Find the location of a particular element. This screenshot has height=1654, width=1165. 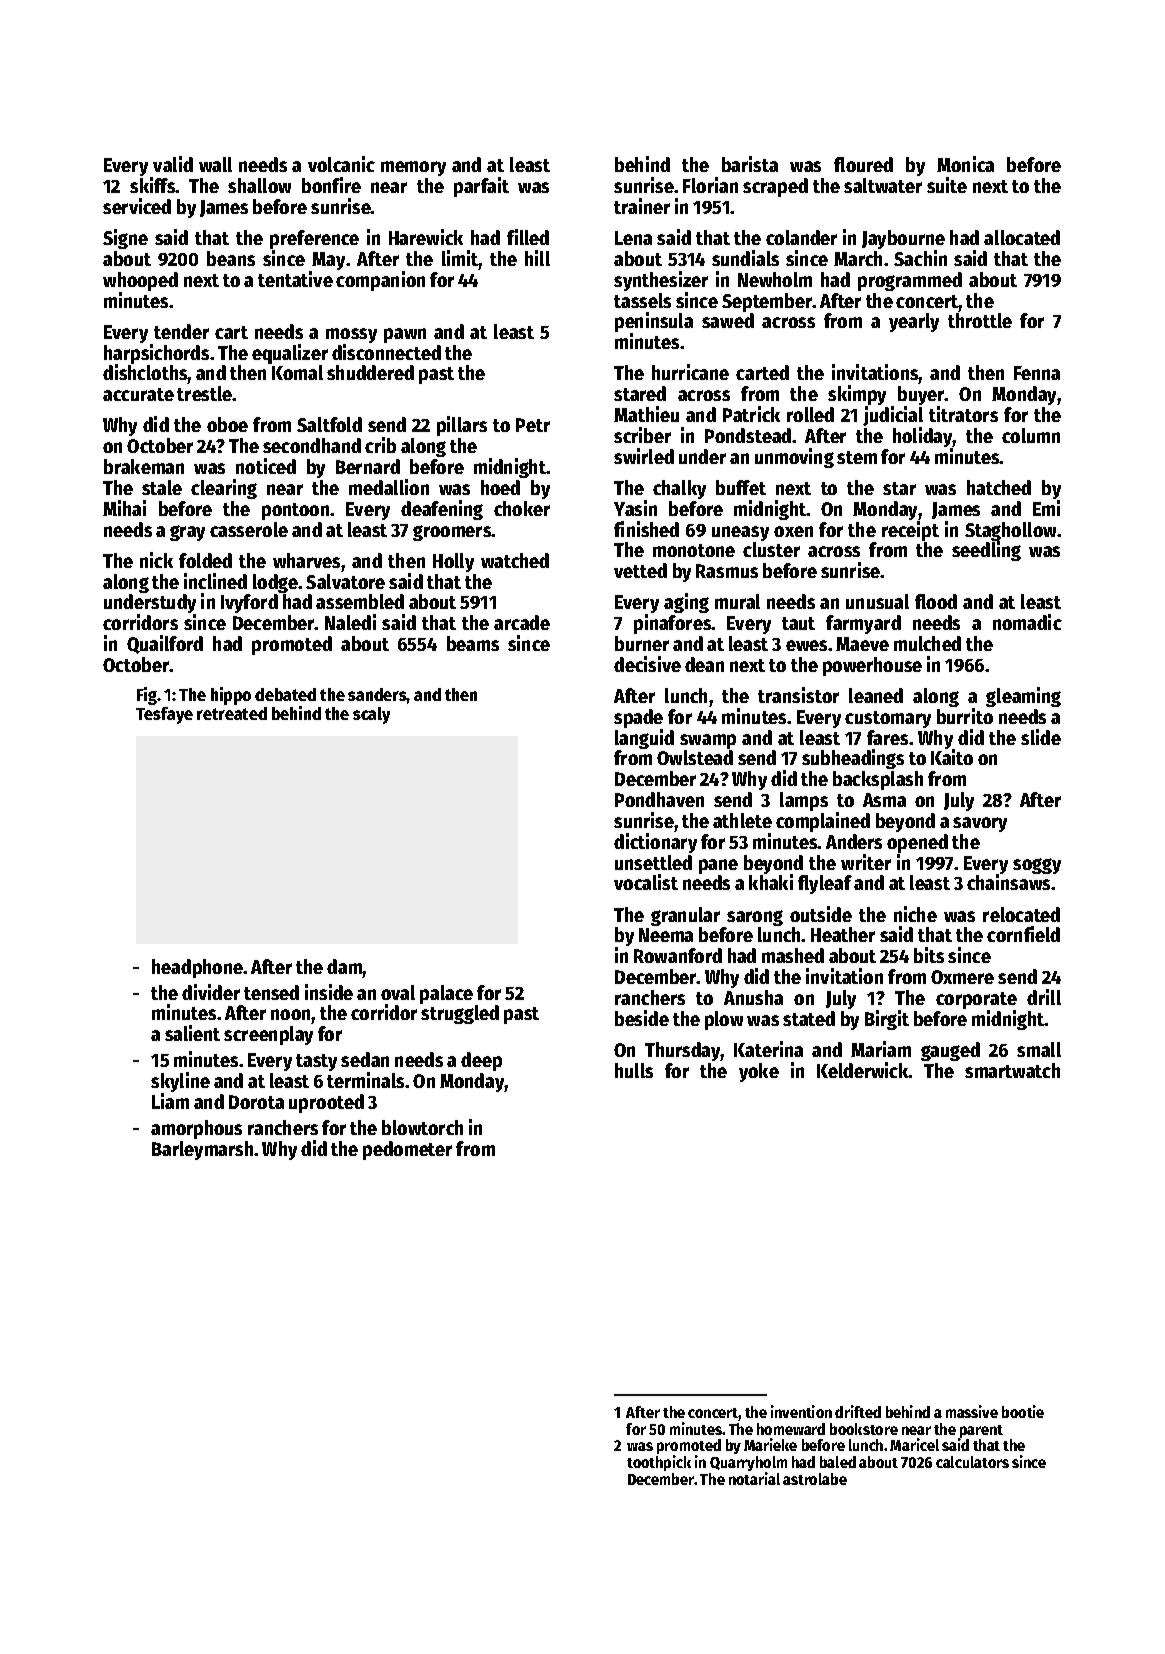

vocalist is located at coordinates (646, 882).
